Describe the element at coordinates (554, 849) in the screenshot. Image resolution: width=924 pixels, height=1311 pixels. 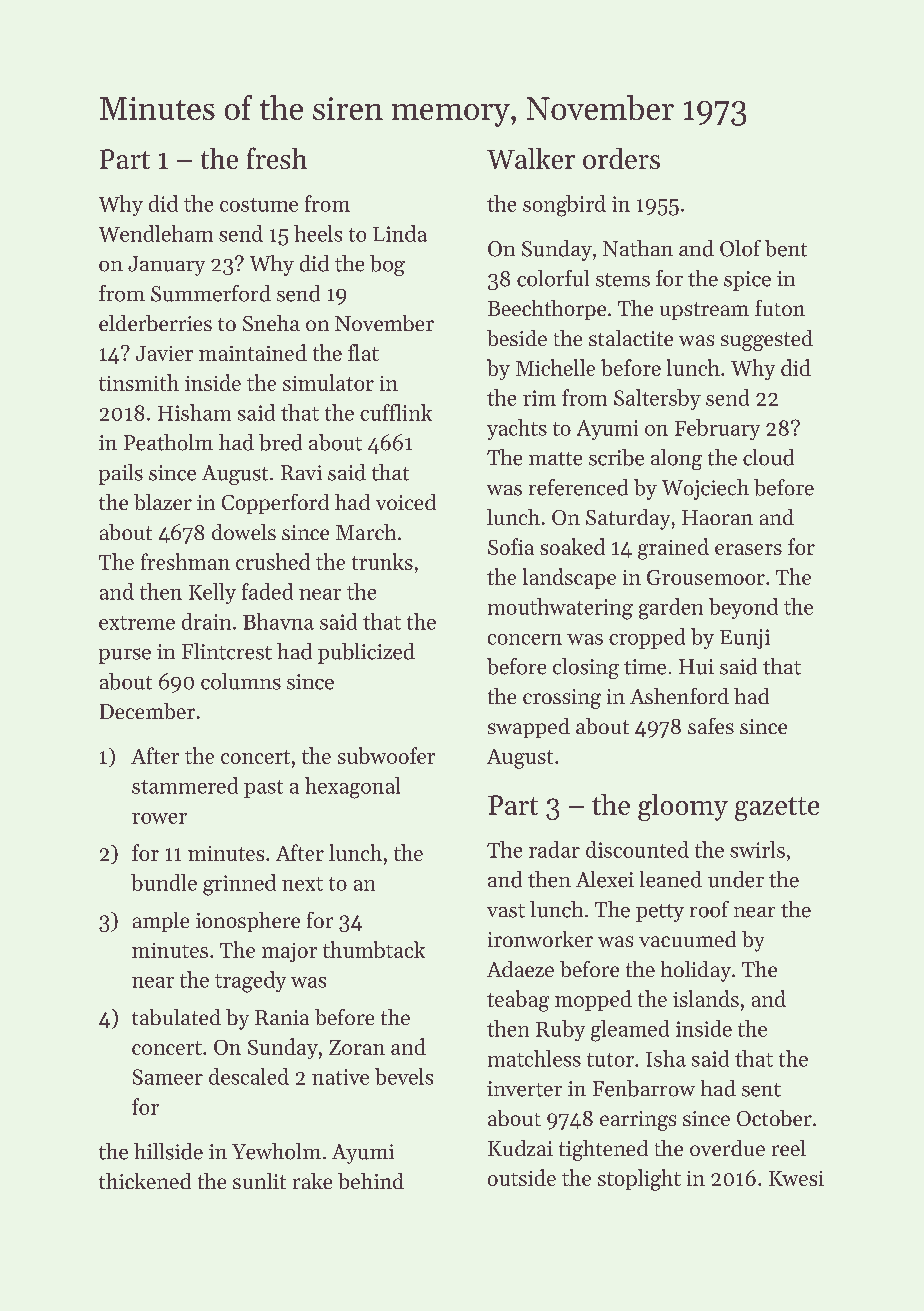
I see `radar` at that location.
